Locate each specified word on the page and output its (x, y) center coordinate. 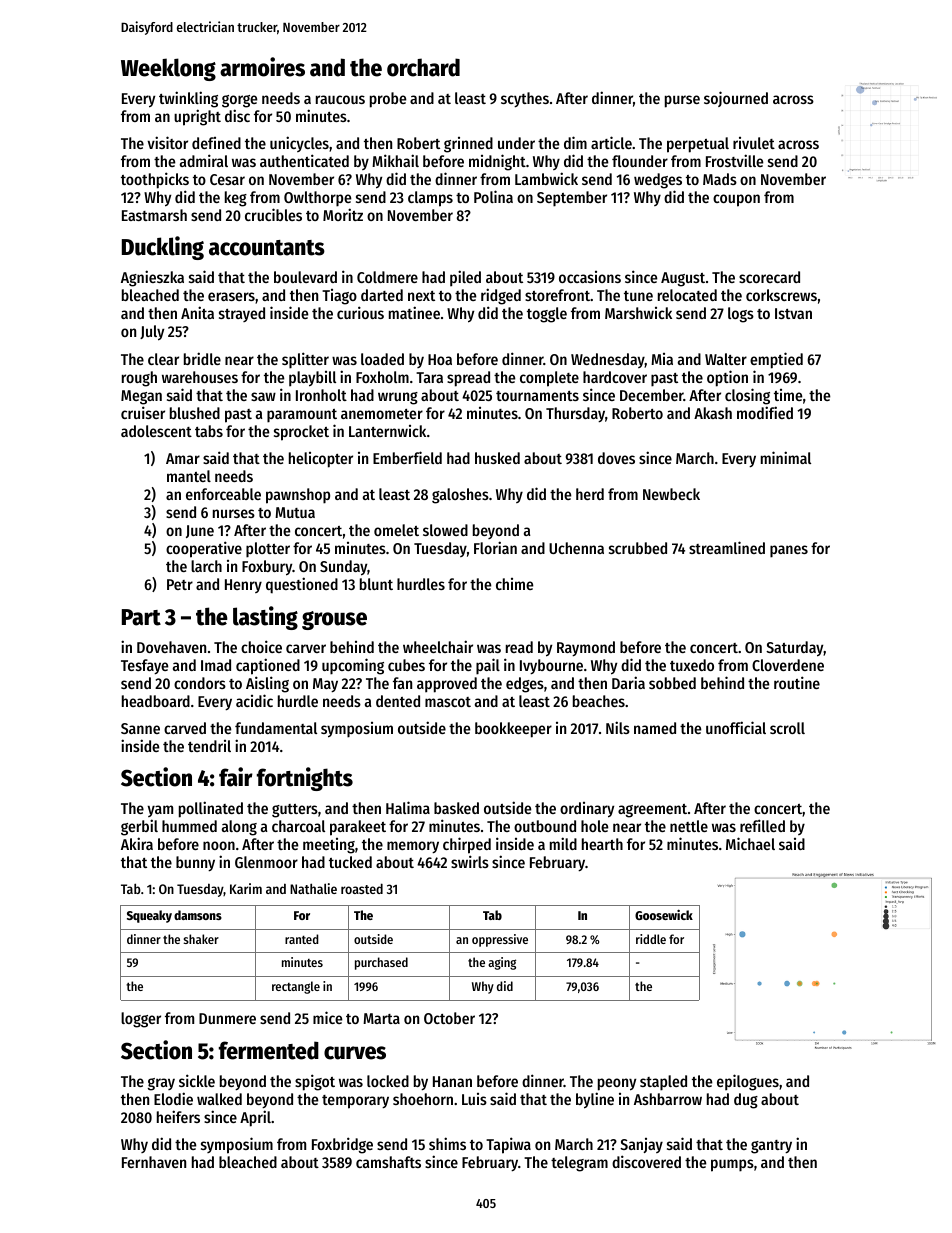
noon (219, 845)
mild (563, 843)
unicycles (299, 144)
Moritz (343, 214)
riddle (651, 939)
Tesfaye (144, 666)
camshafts (388, 1162)
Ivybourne (551, 666)
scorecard (769, 277)
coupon (736, 200)
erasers (231, 296)
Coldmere (387, 277)
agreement (652, 811)
